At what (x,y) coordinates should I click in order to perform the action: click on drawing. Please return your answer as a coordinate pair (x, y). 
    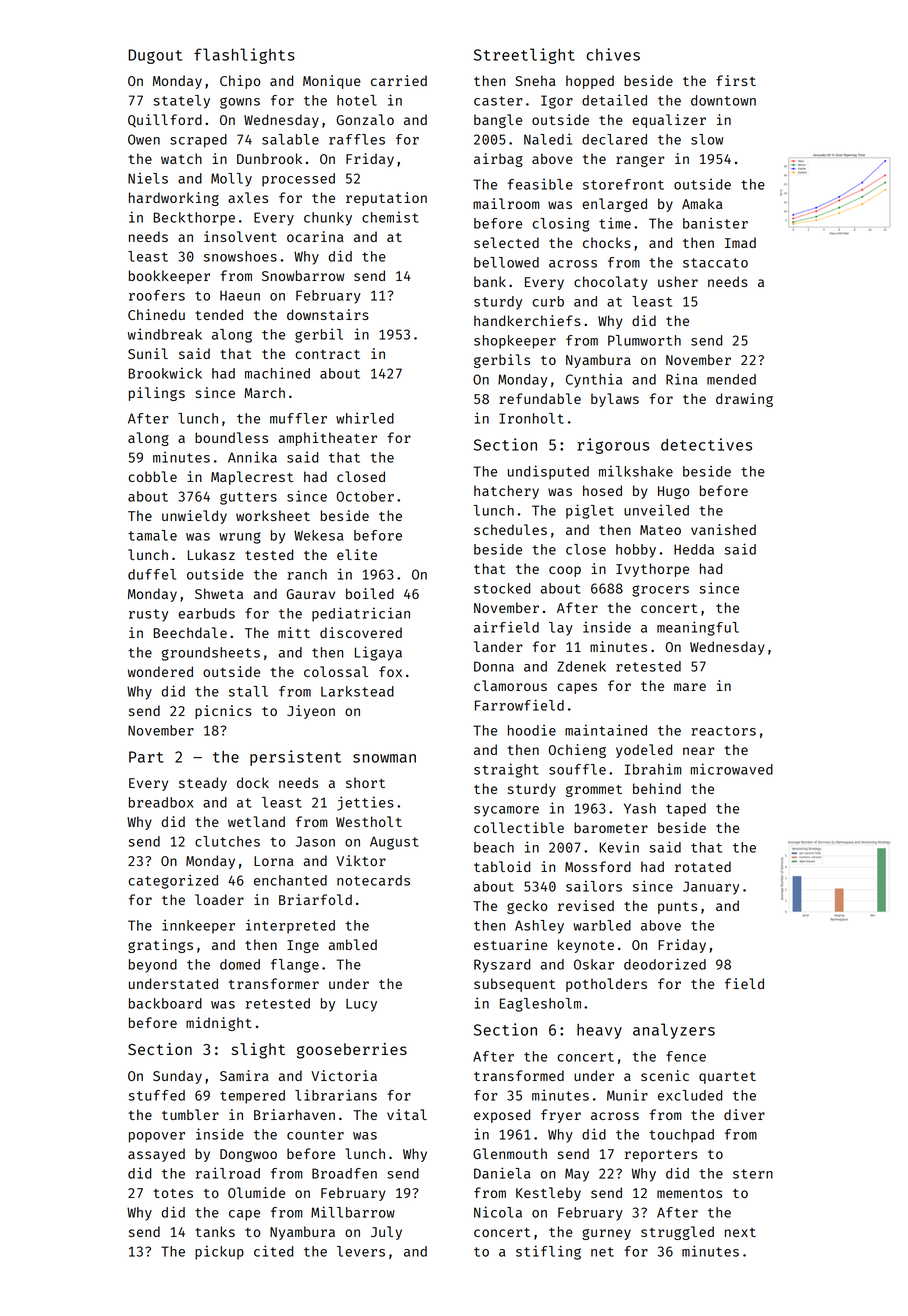
    Looking at the image, I should click on (744, 400).
